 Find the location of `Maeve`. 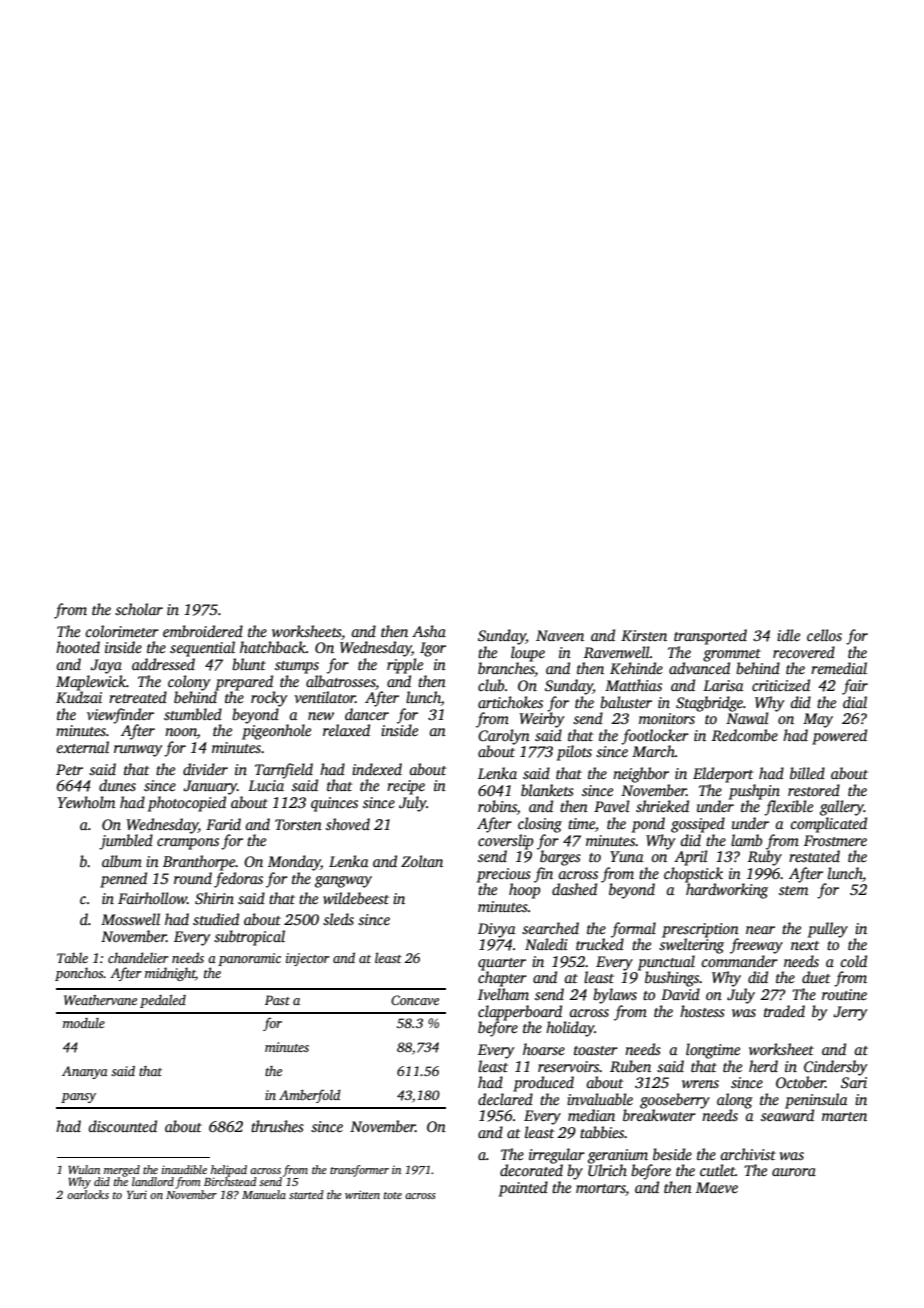

Maeve is located at coordinates (717, 1187).
